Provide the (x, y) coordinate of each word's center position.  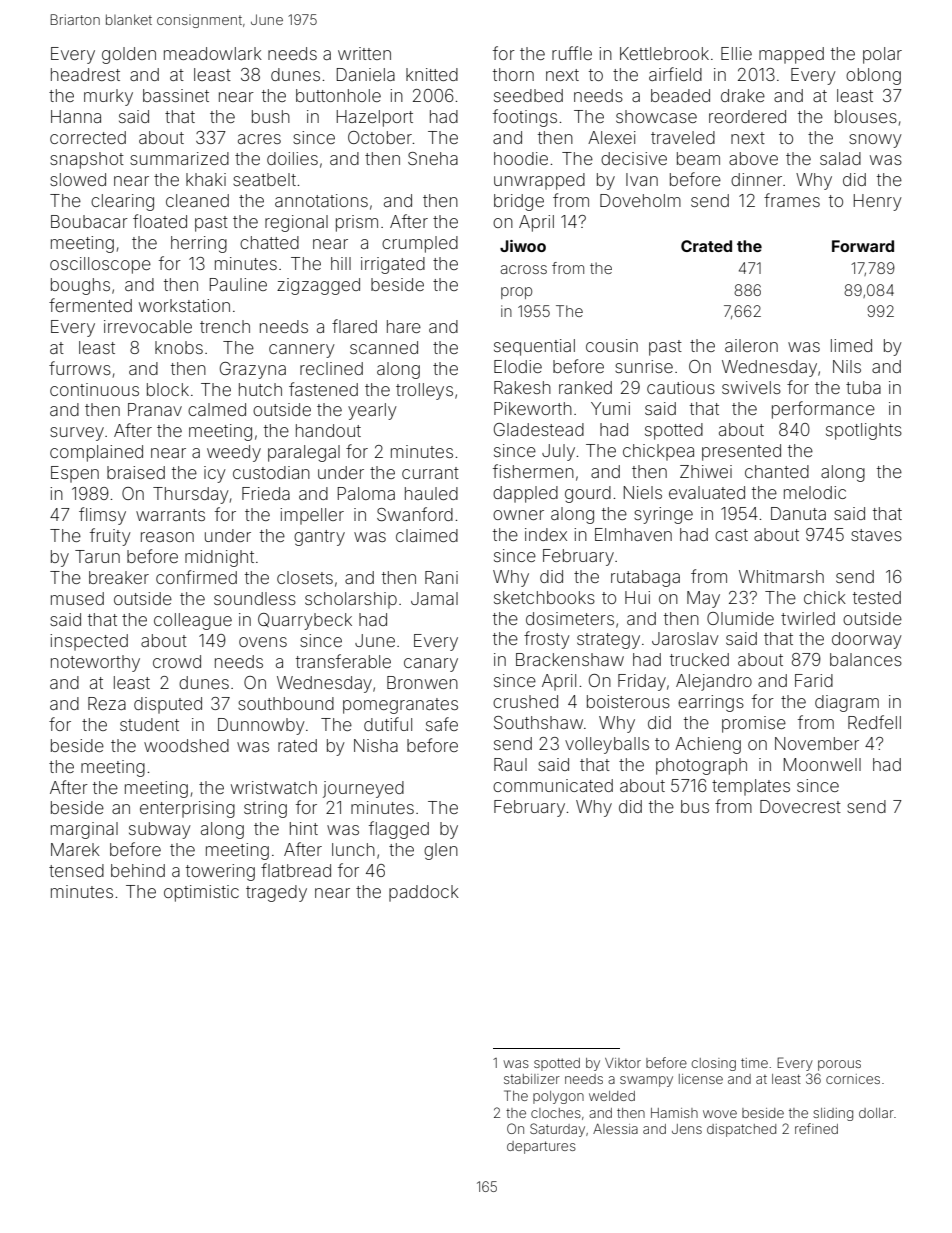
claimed (427, 535)
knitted (432, 74)
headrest (85, 74)
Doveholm (640, 200)
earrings (711, 703)
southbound (286, 703)
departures (541, 1147)
